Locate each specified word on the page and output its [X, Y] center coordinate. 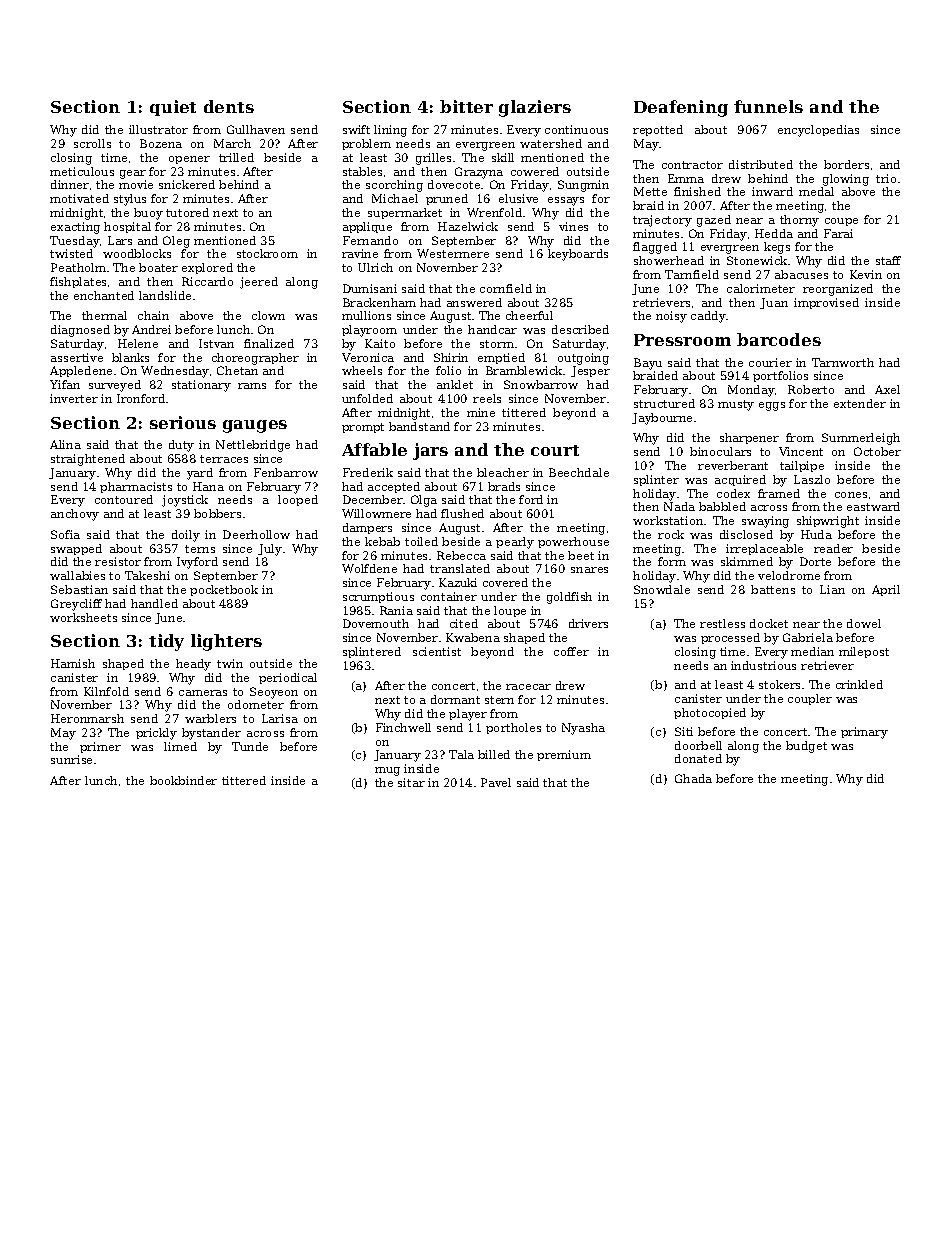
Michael [395, 198]
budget [806, 747]
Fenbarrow [286, 472]
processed [730, 638]
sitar [411, 782]
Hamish [73, 663]
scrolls [92, 143]
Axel [887, 389]
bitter [466, 106]
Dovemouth [376, 623]
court [555, 450]
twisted [71, 253]
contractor [692, 165]
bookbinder [183, 780]
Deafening [681, 108]
